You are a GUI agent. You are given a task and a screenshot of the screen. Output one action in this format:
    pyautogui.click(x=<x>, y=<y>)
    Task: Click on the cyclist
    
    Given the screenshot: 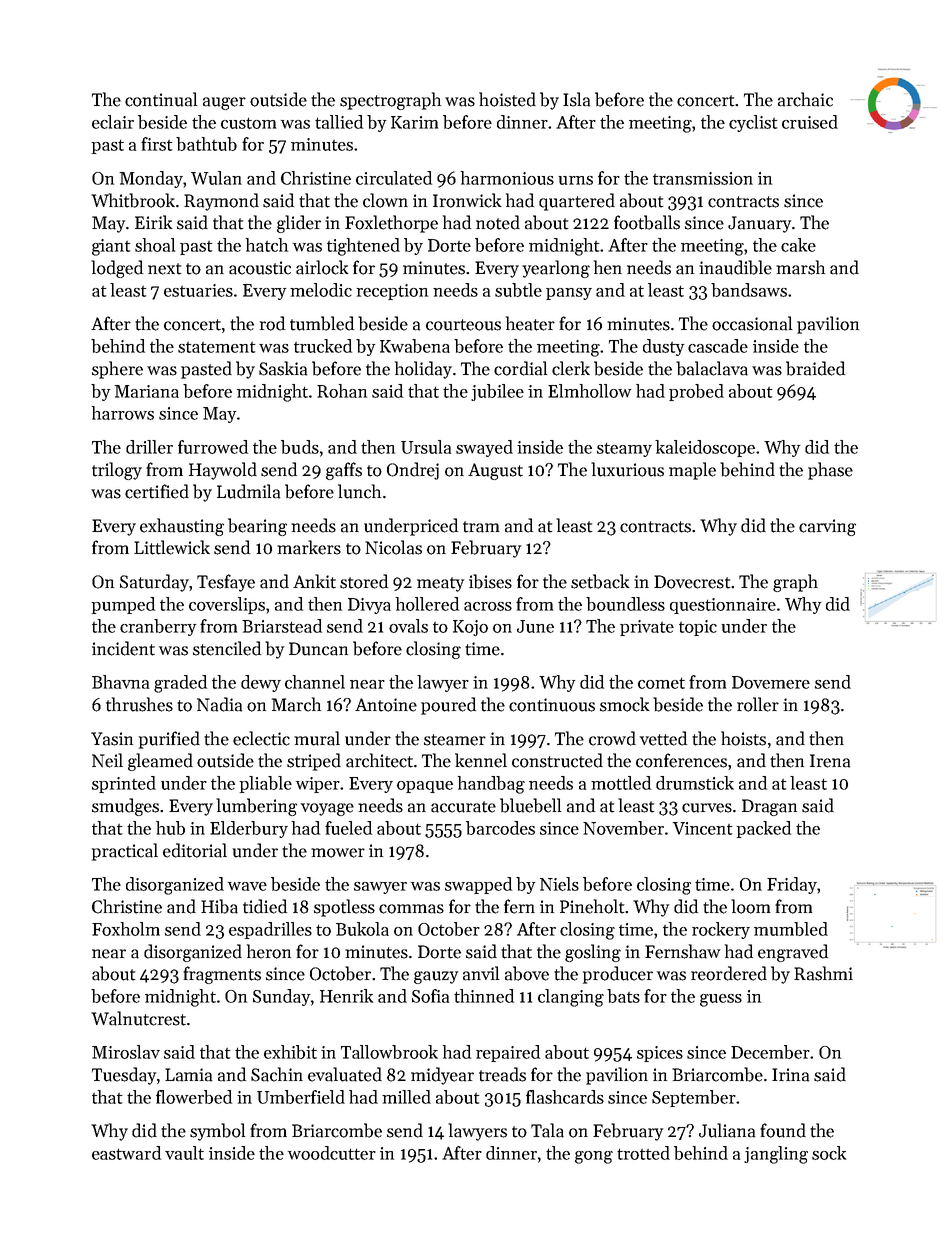 What is the action you would take?
    pyautogui.click(x=753, y=123)
